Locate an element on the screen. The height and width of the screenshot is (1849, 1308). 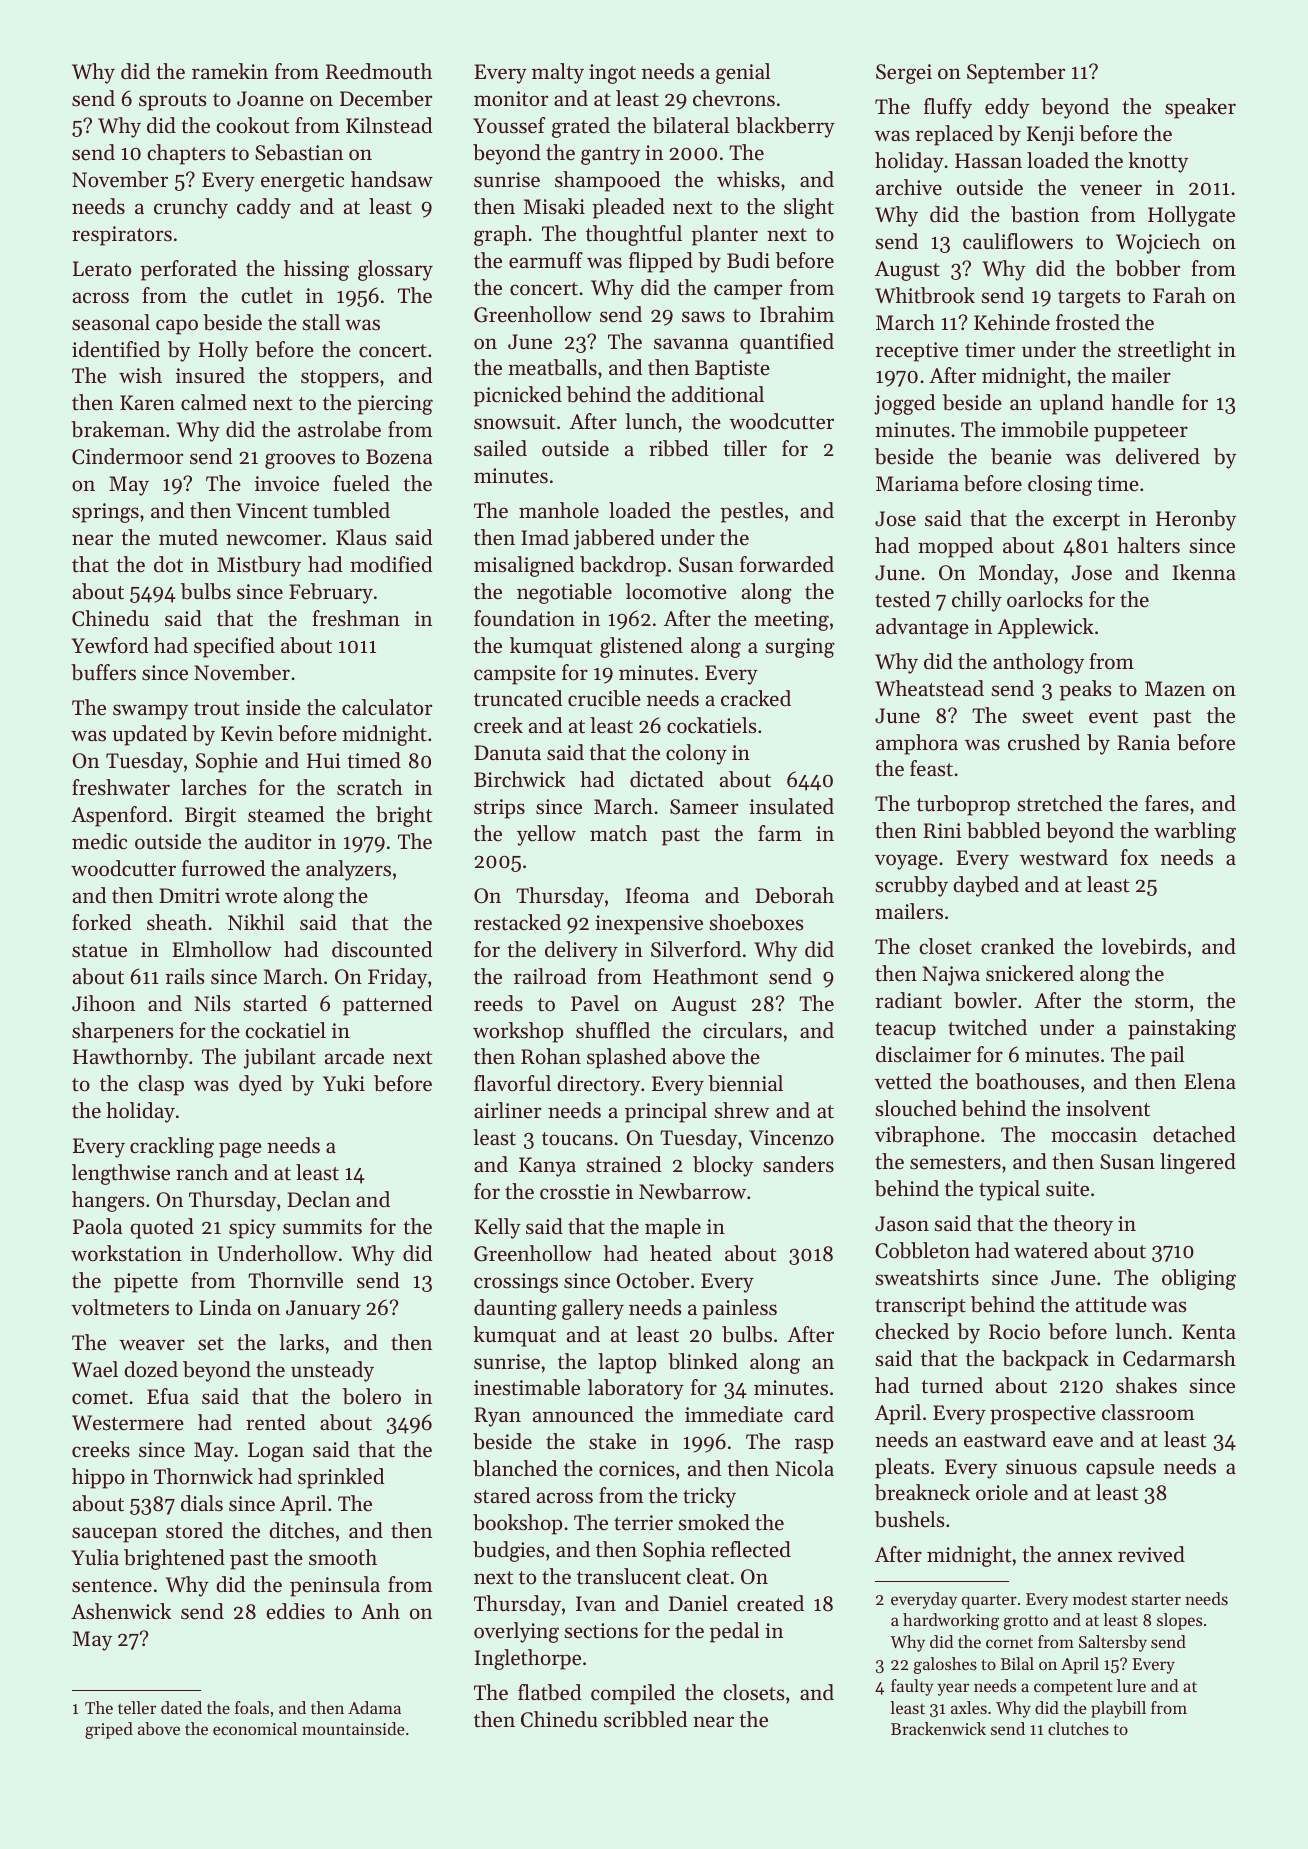
manhole is located at coordinates (559, 510).
